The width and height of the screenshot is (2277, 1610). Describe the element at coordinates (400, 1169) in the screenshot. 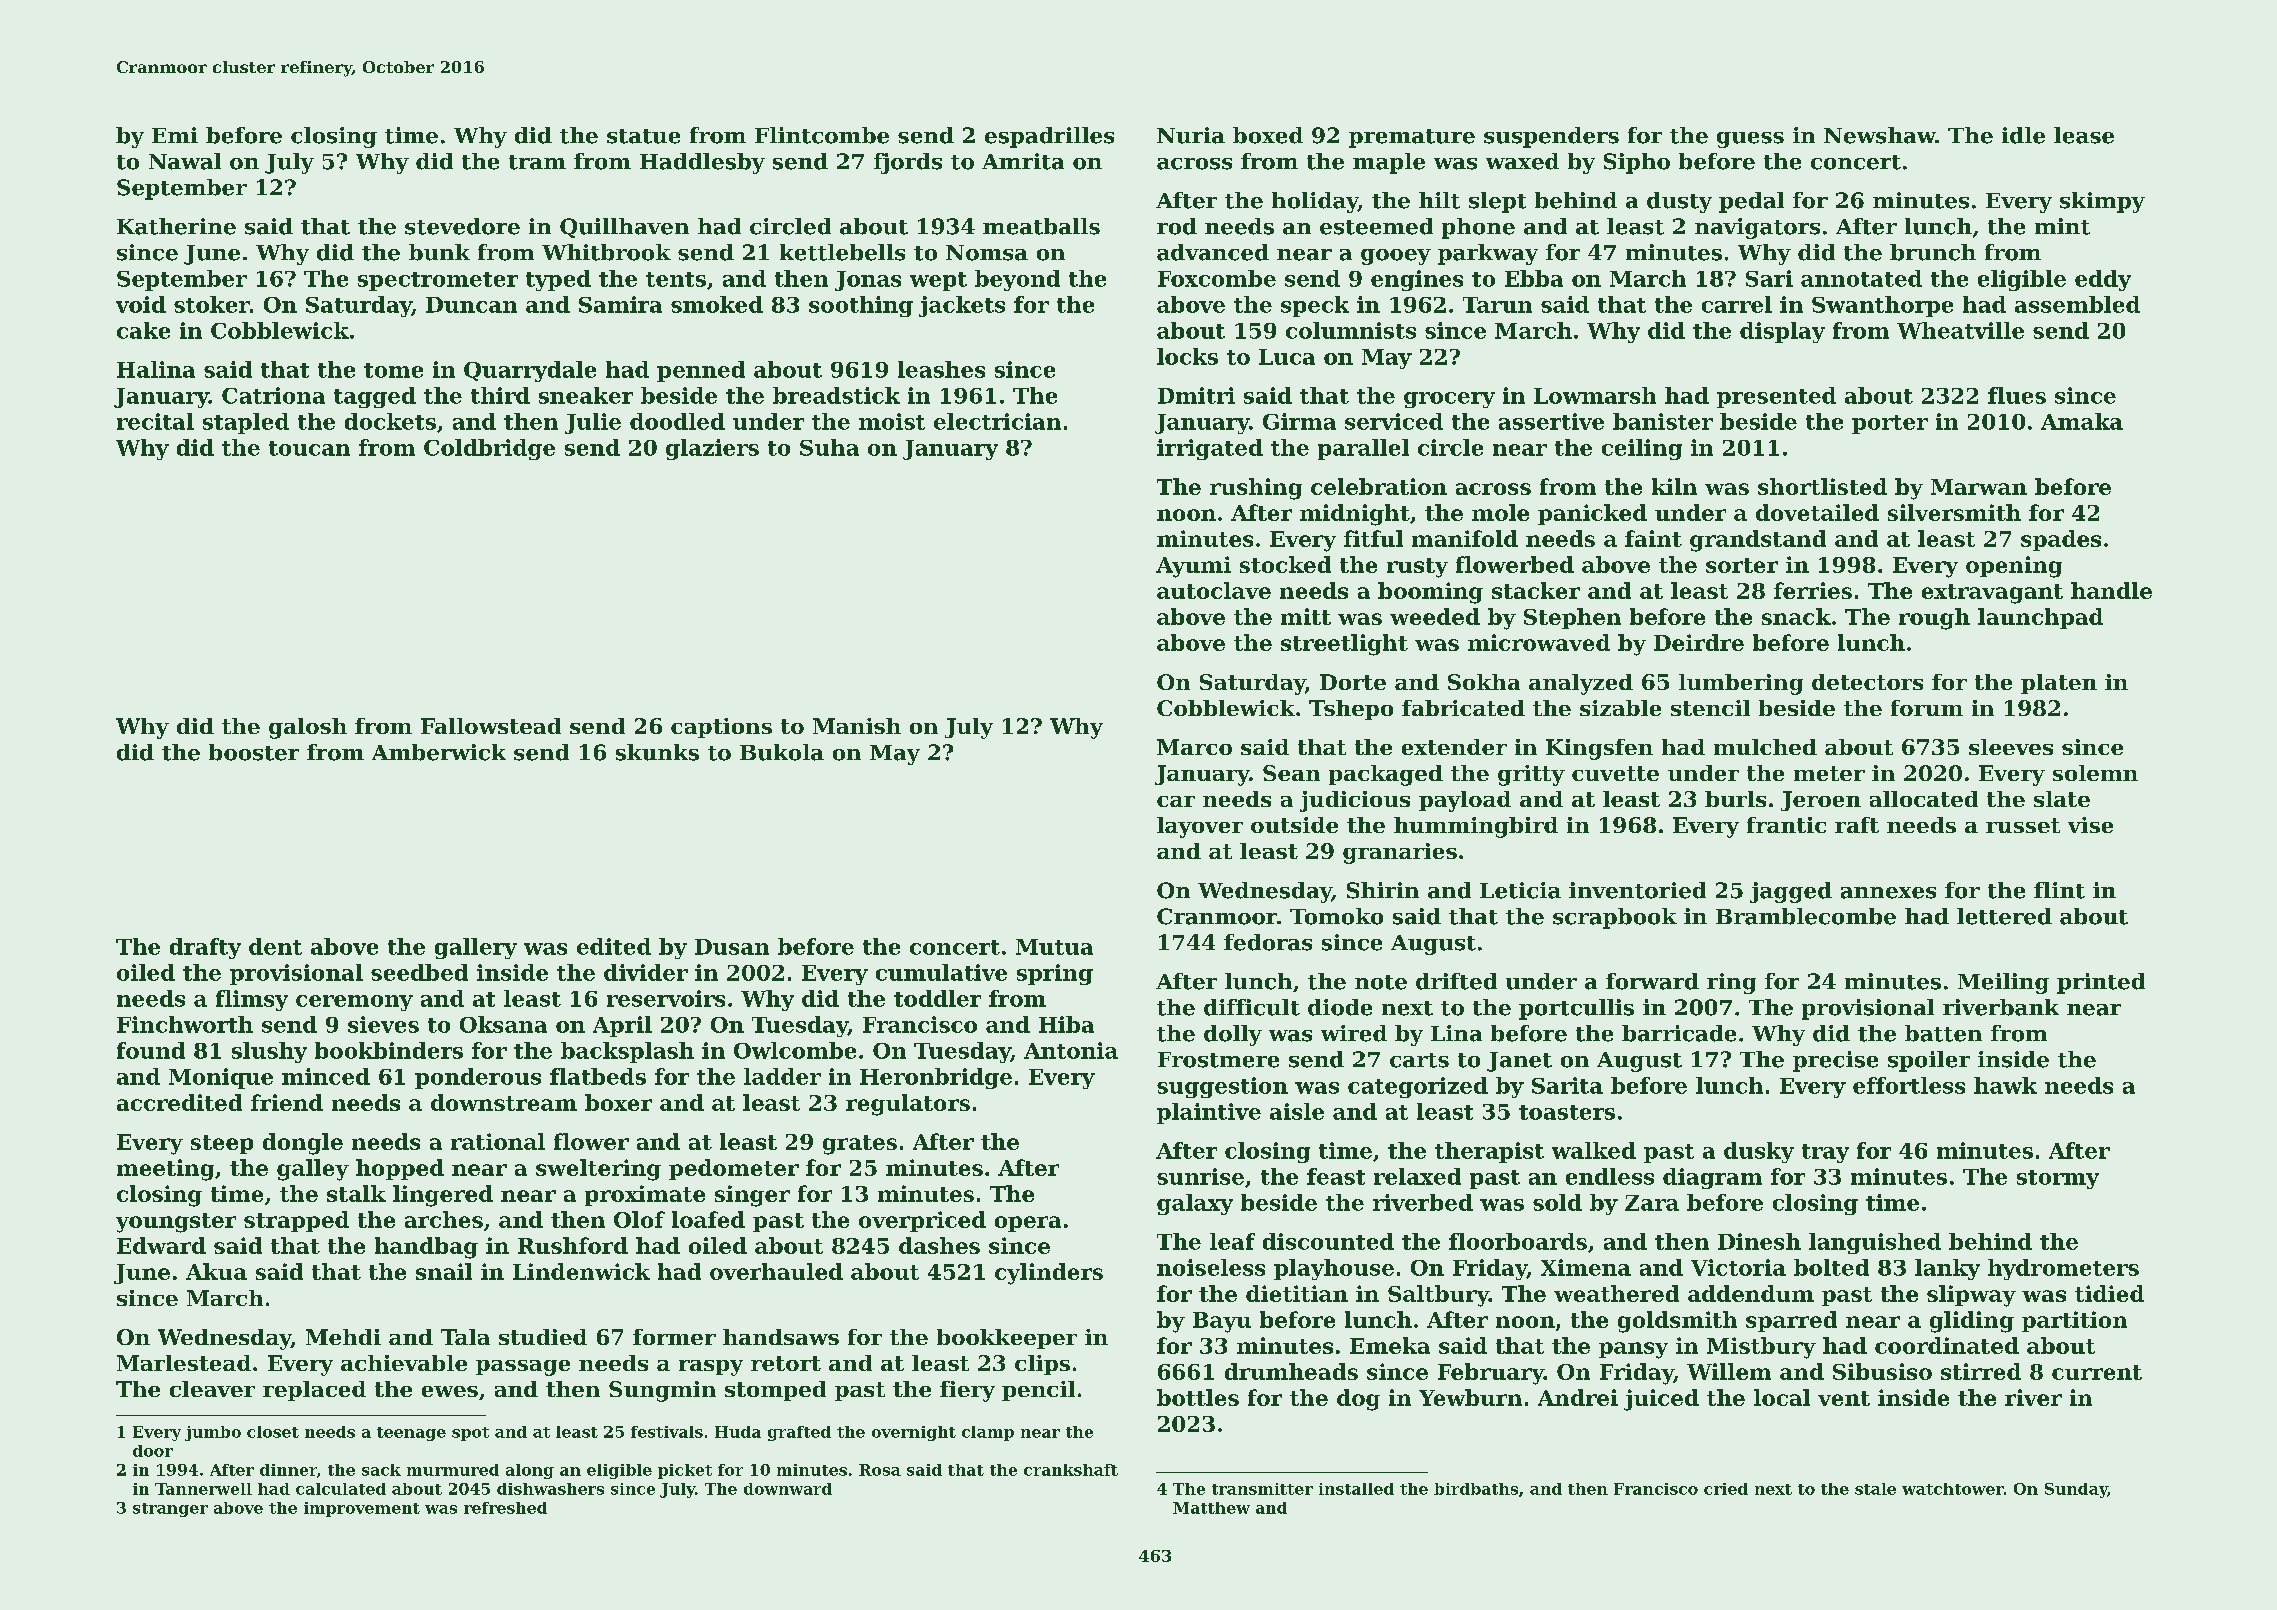

I see `hopped` at that location.
